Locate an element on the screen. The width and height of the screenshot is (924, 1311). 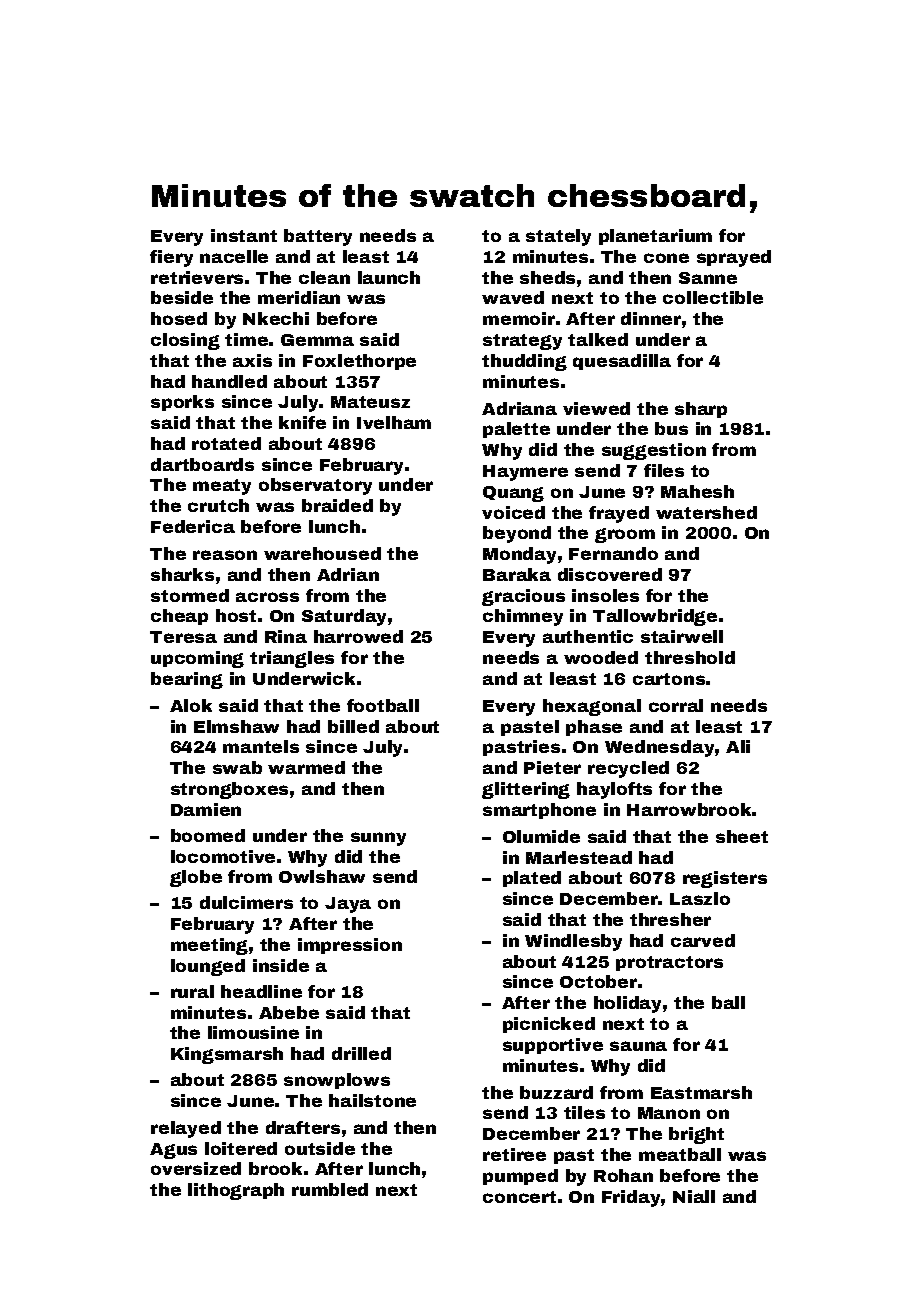
bright is located at coordinates (696, 1135).
